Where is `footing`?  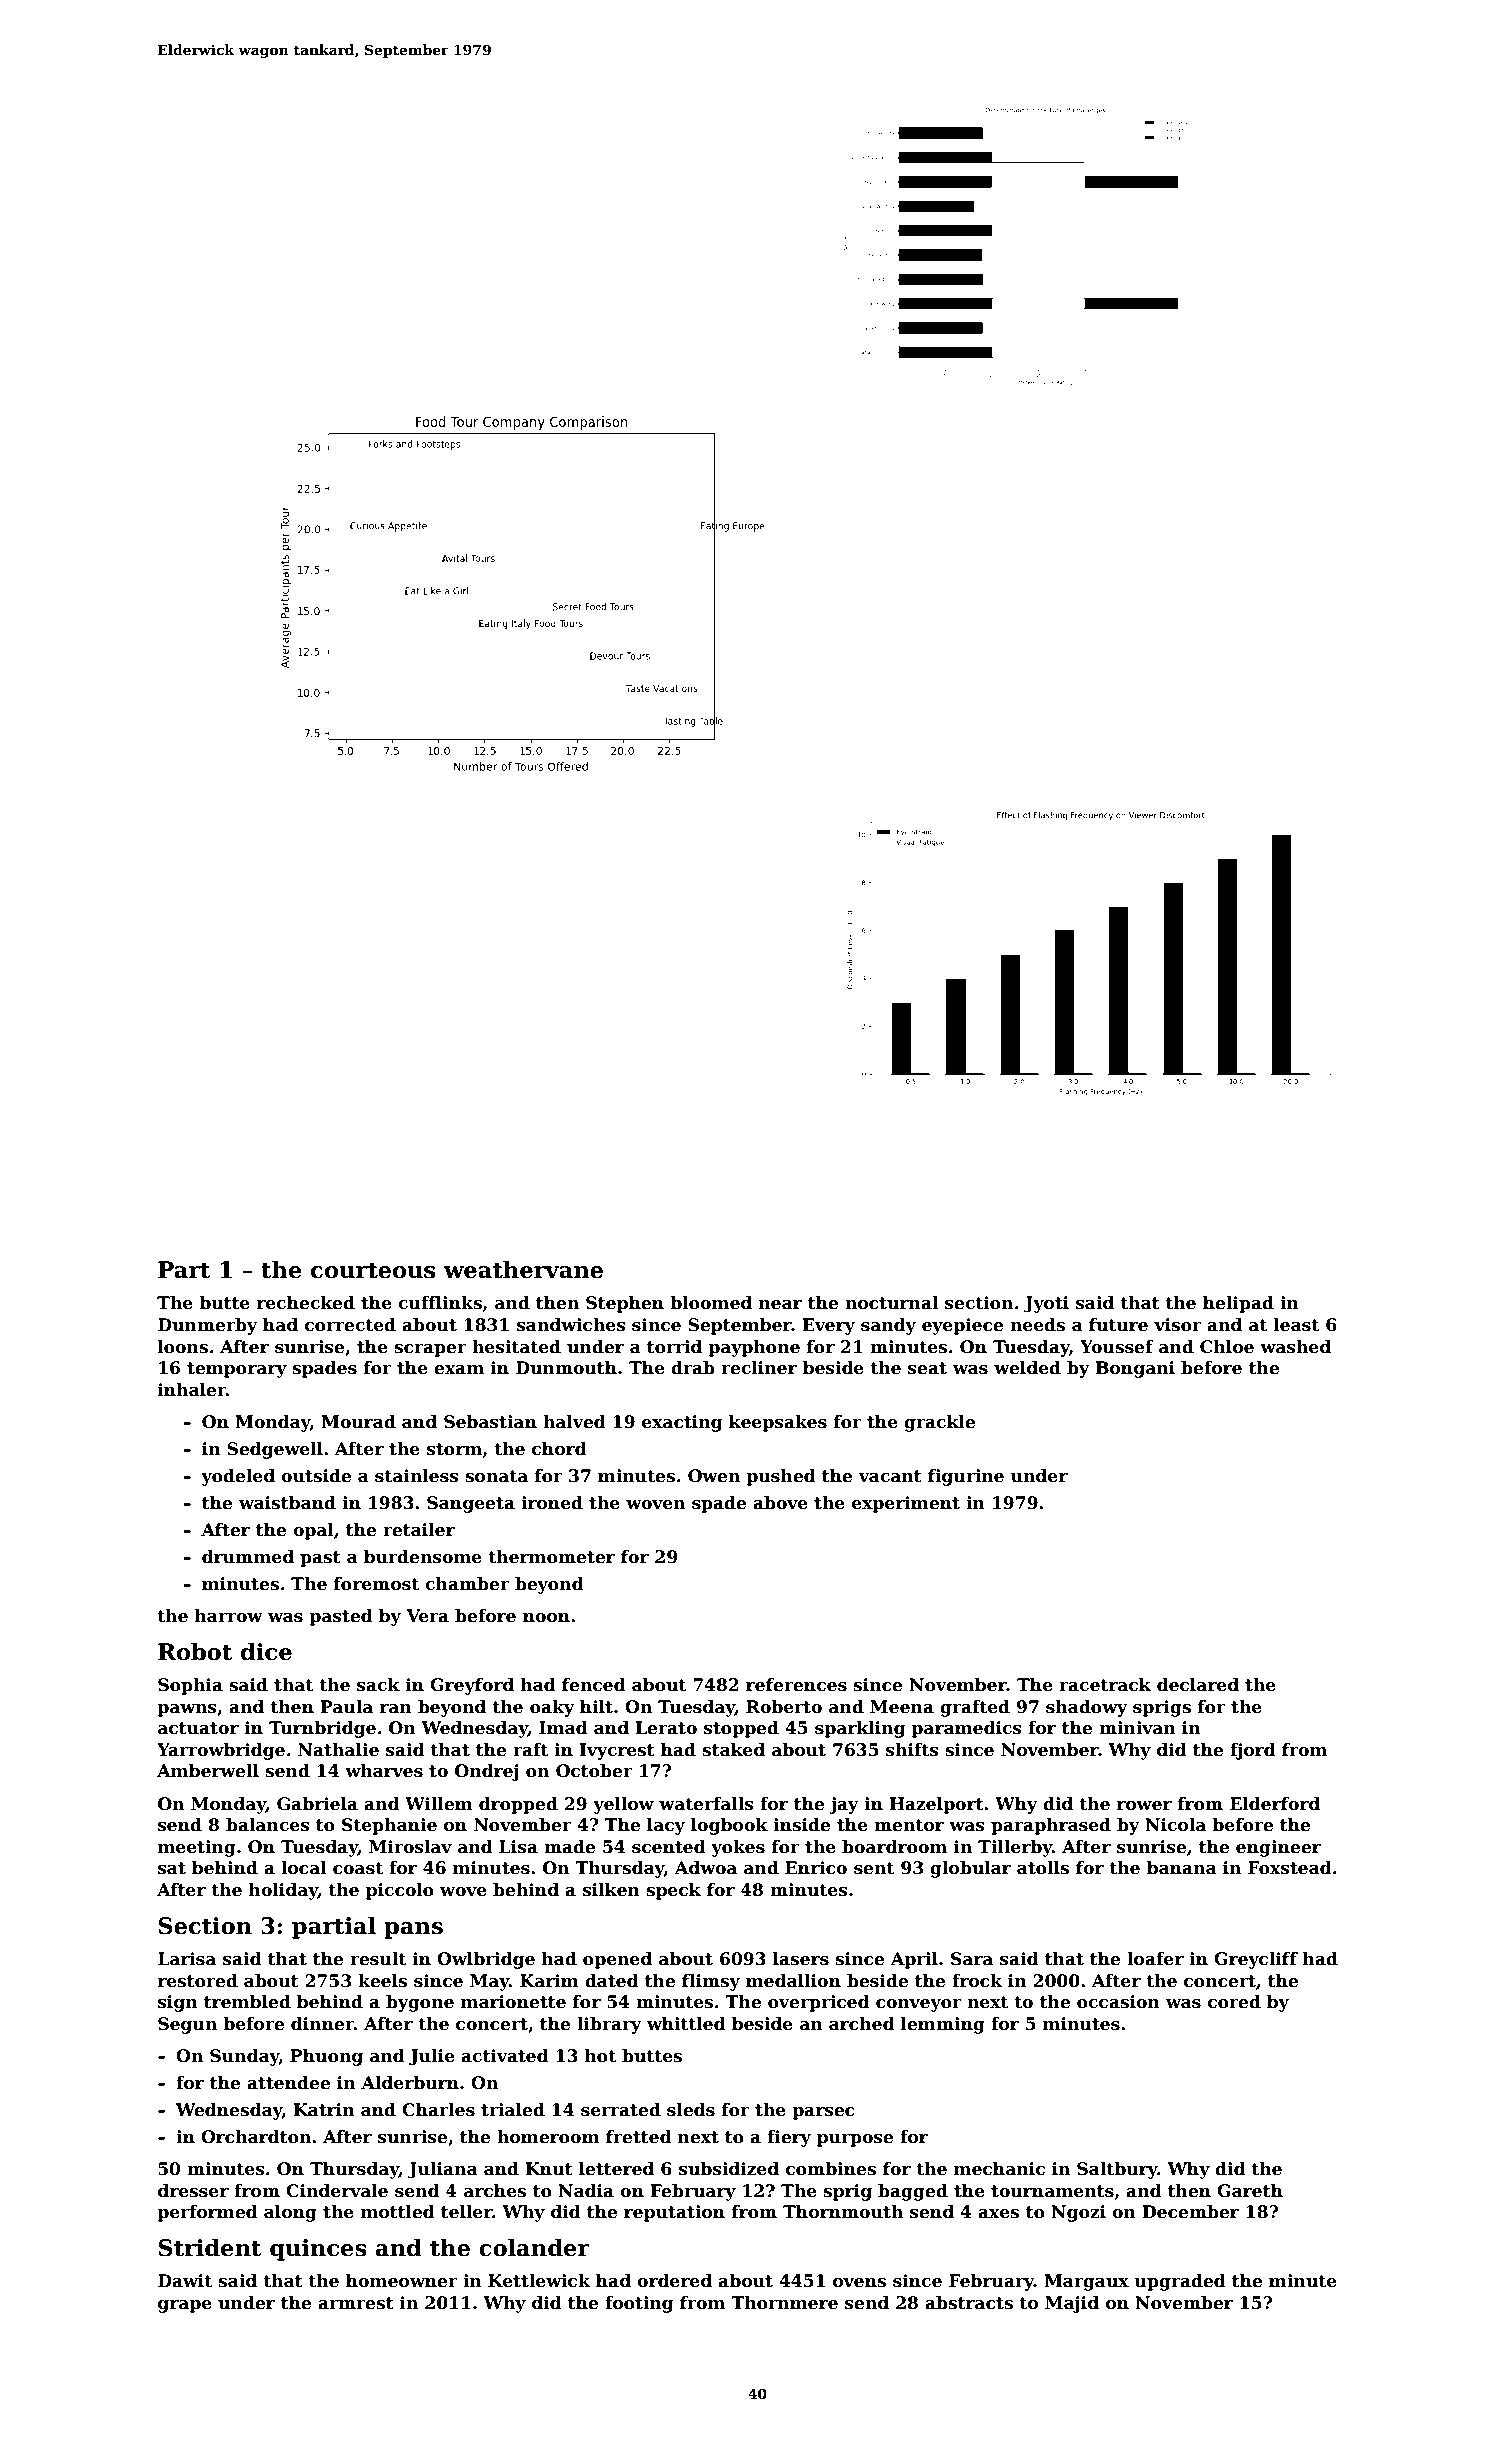 footing is located at coordinates (639, 2304).
